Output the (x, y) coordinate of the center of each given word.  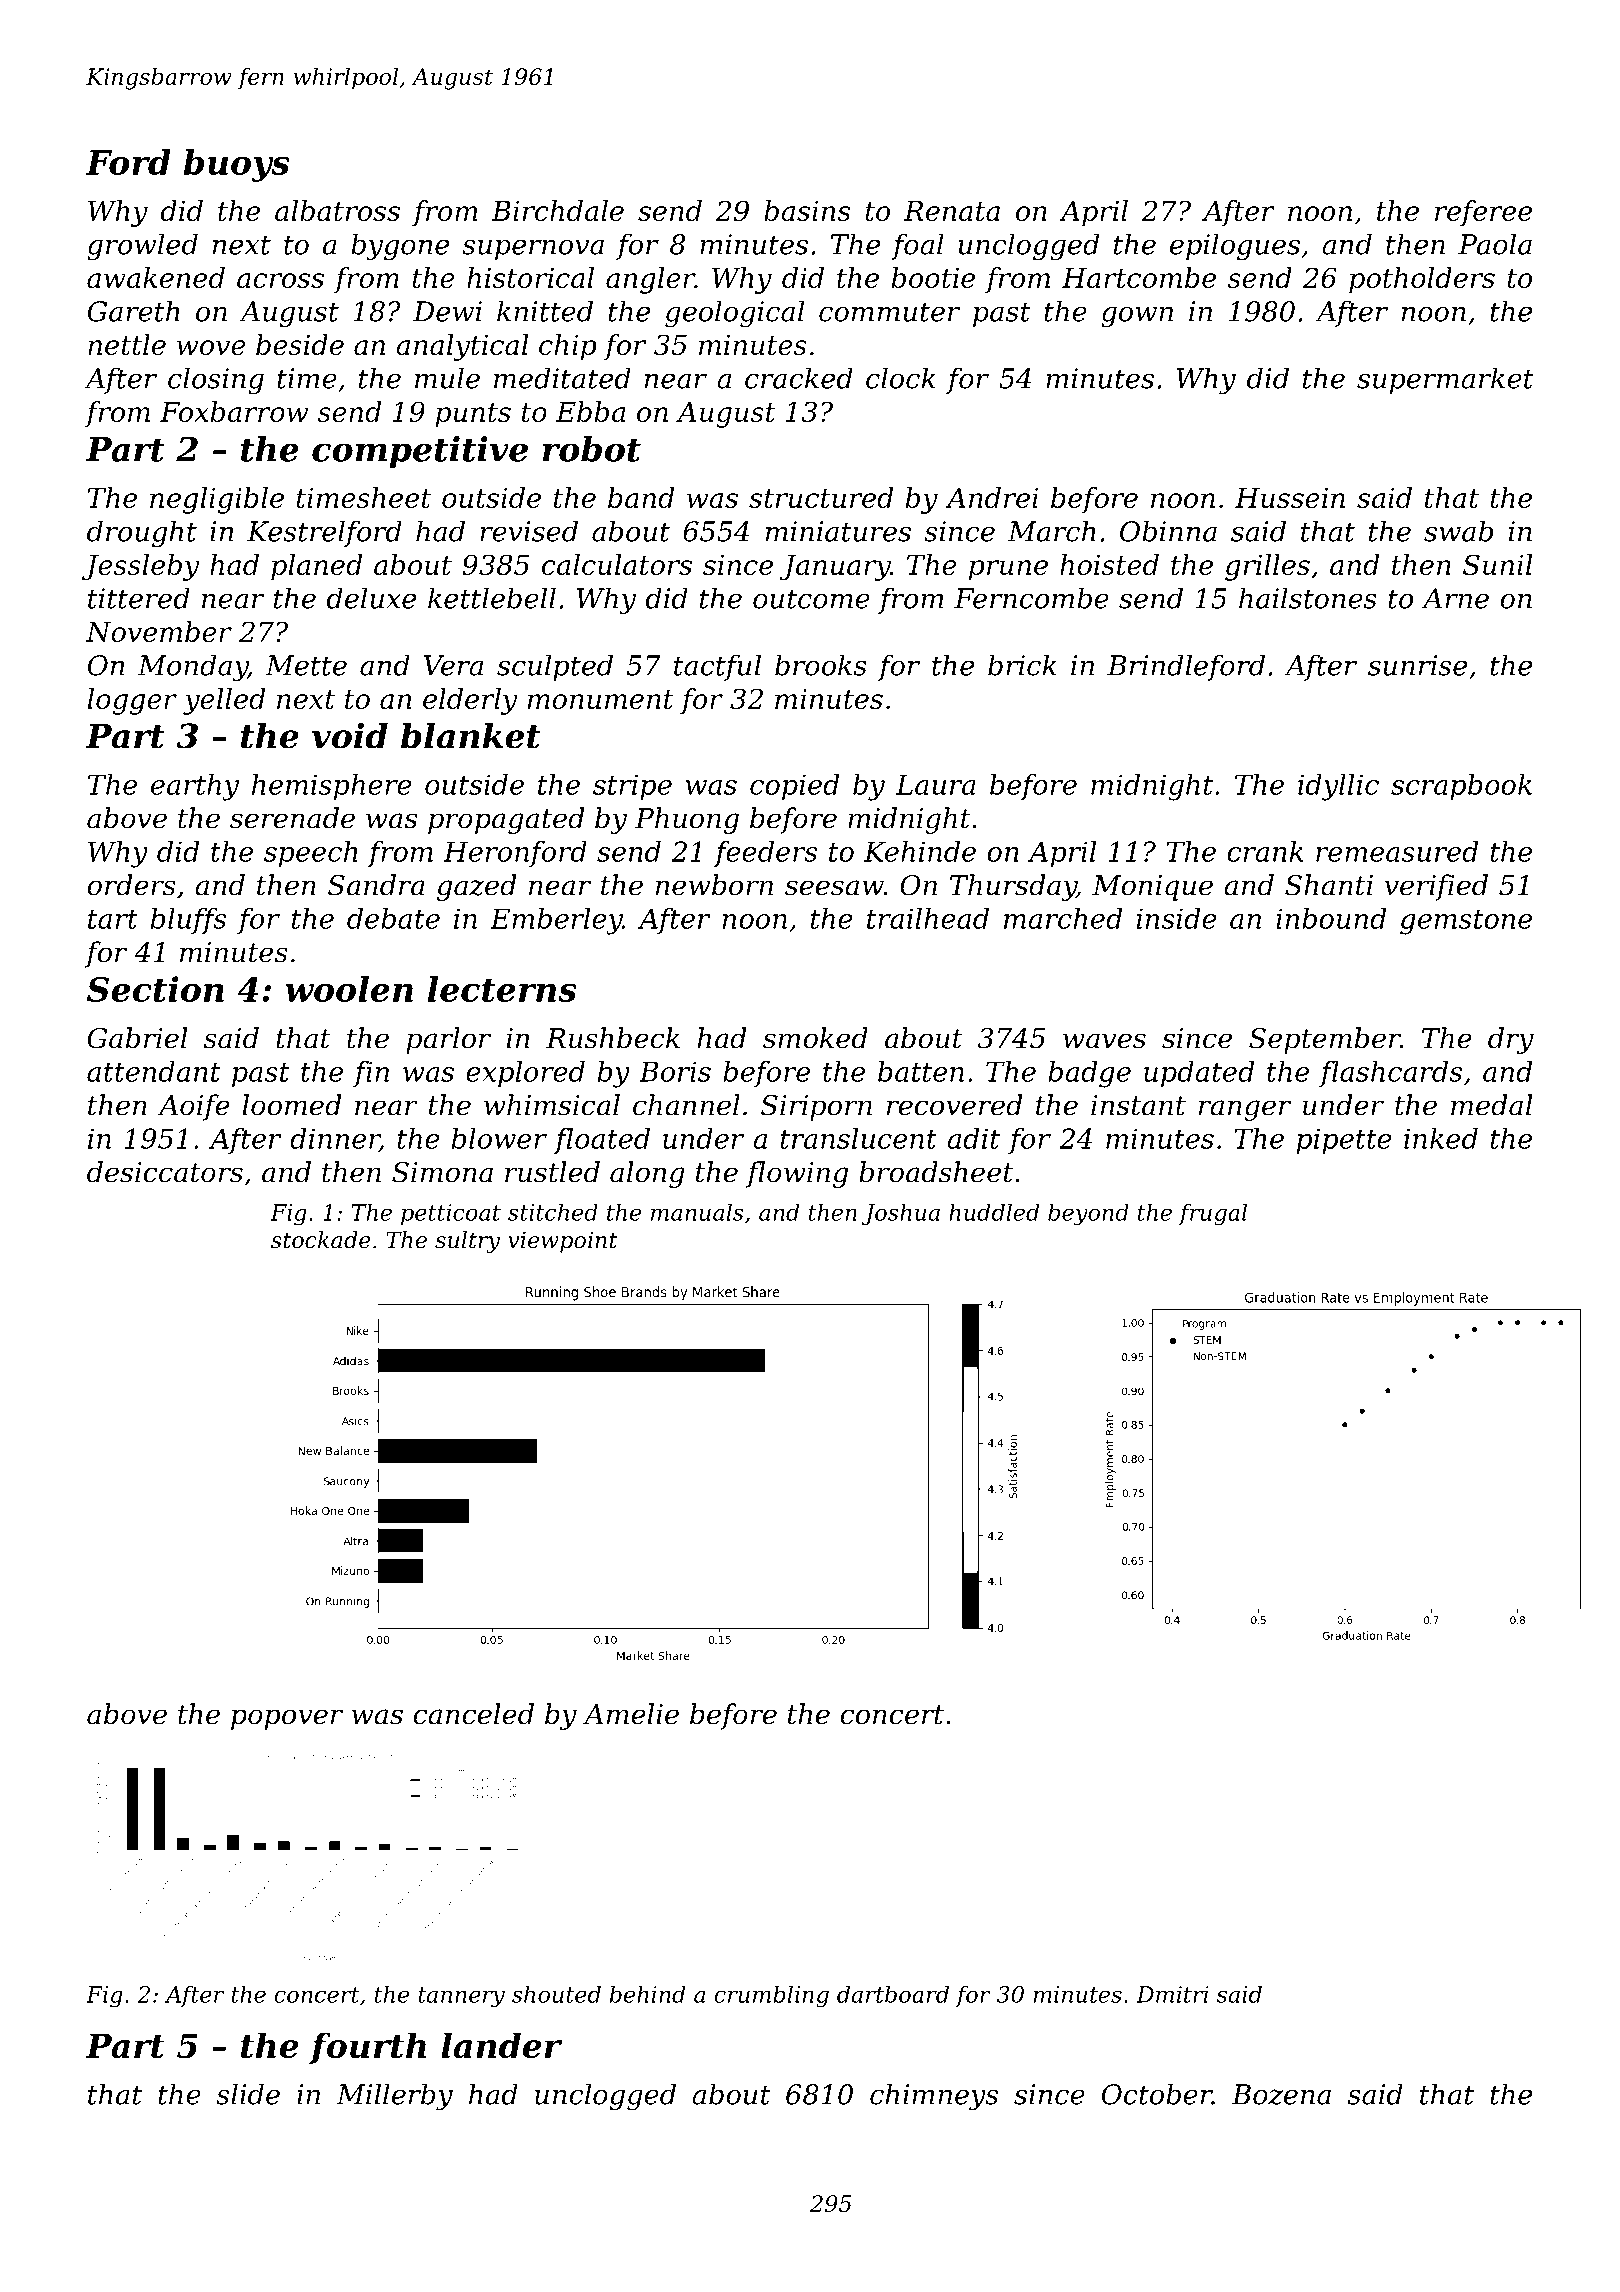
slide (248, 2094)
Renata (952, 211)
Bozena (1281, 2094)
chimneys (934, 2097)
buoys (237, 165)
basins (807, 210)
